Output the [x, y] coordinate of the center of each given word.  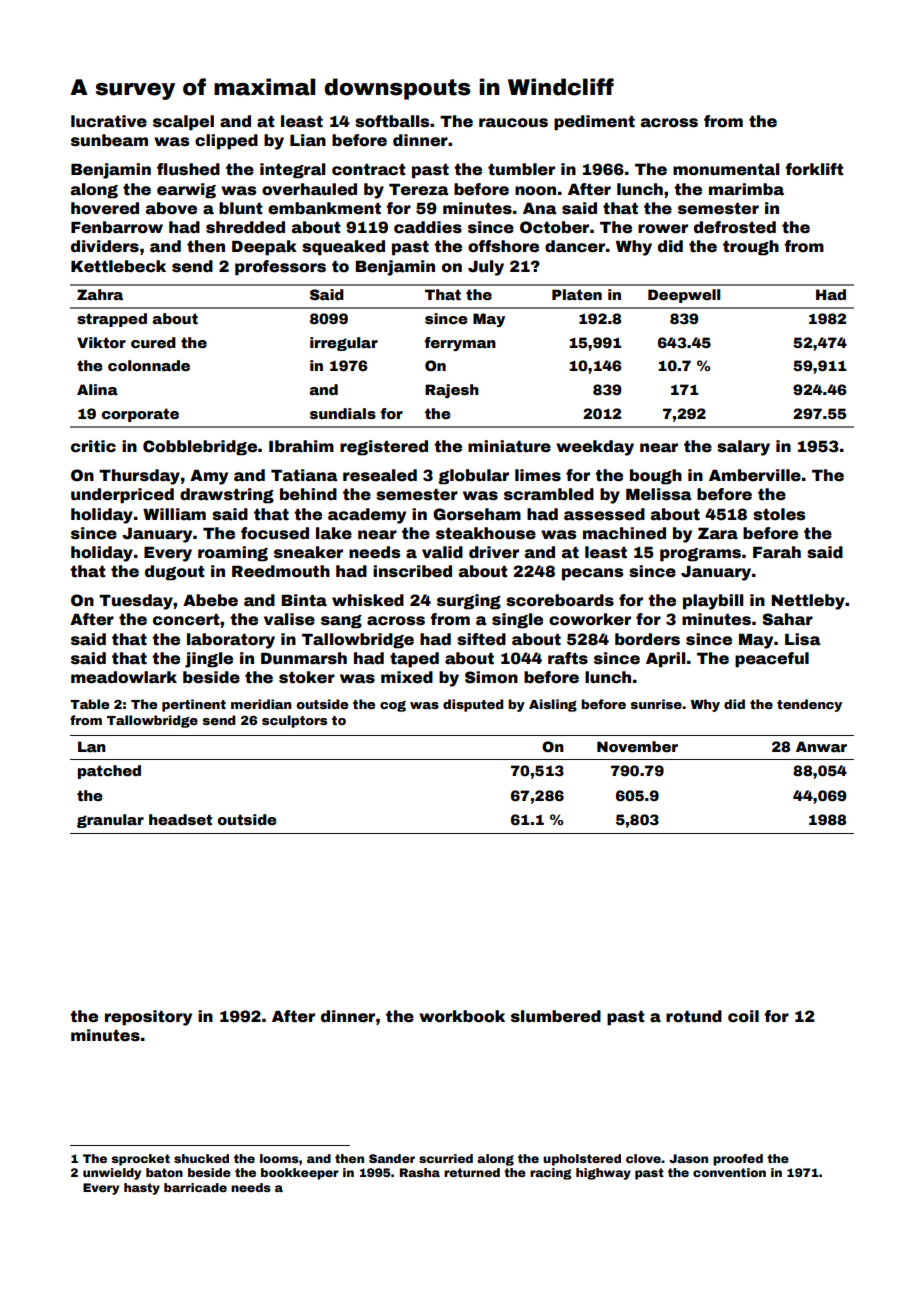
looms [279, 1158]
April [665, 660]
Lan [92, 746]
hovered [105, 208]
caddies [428, 227]
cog [393, 706]
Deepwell [684, 296]
